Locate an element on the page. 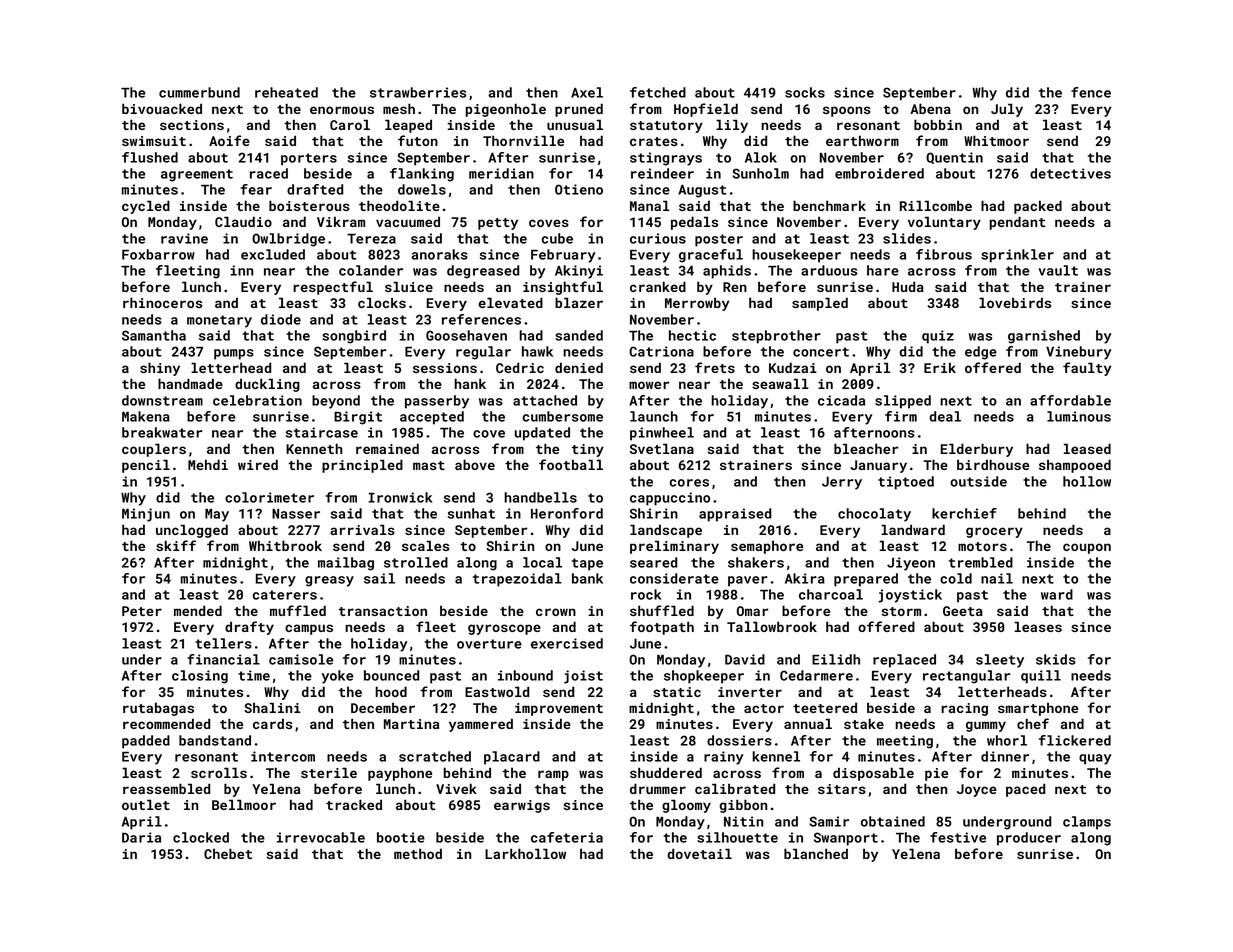  cafeteria is located at coordinates (567, 837).
